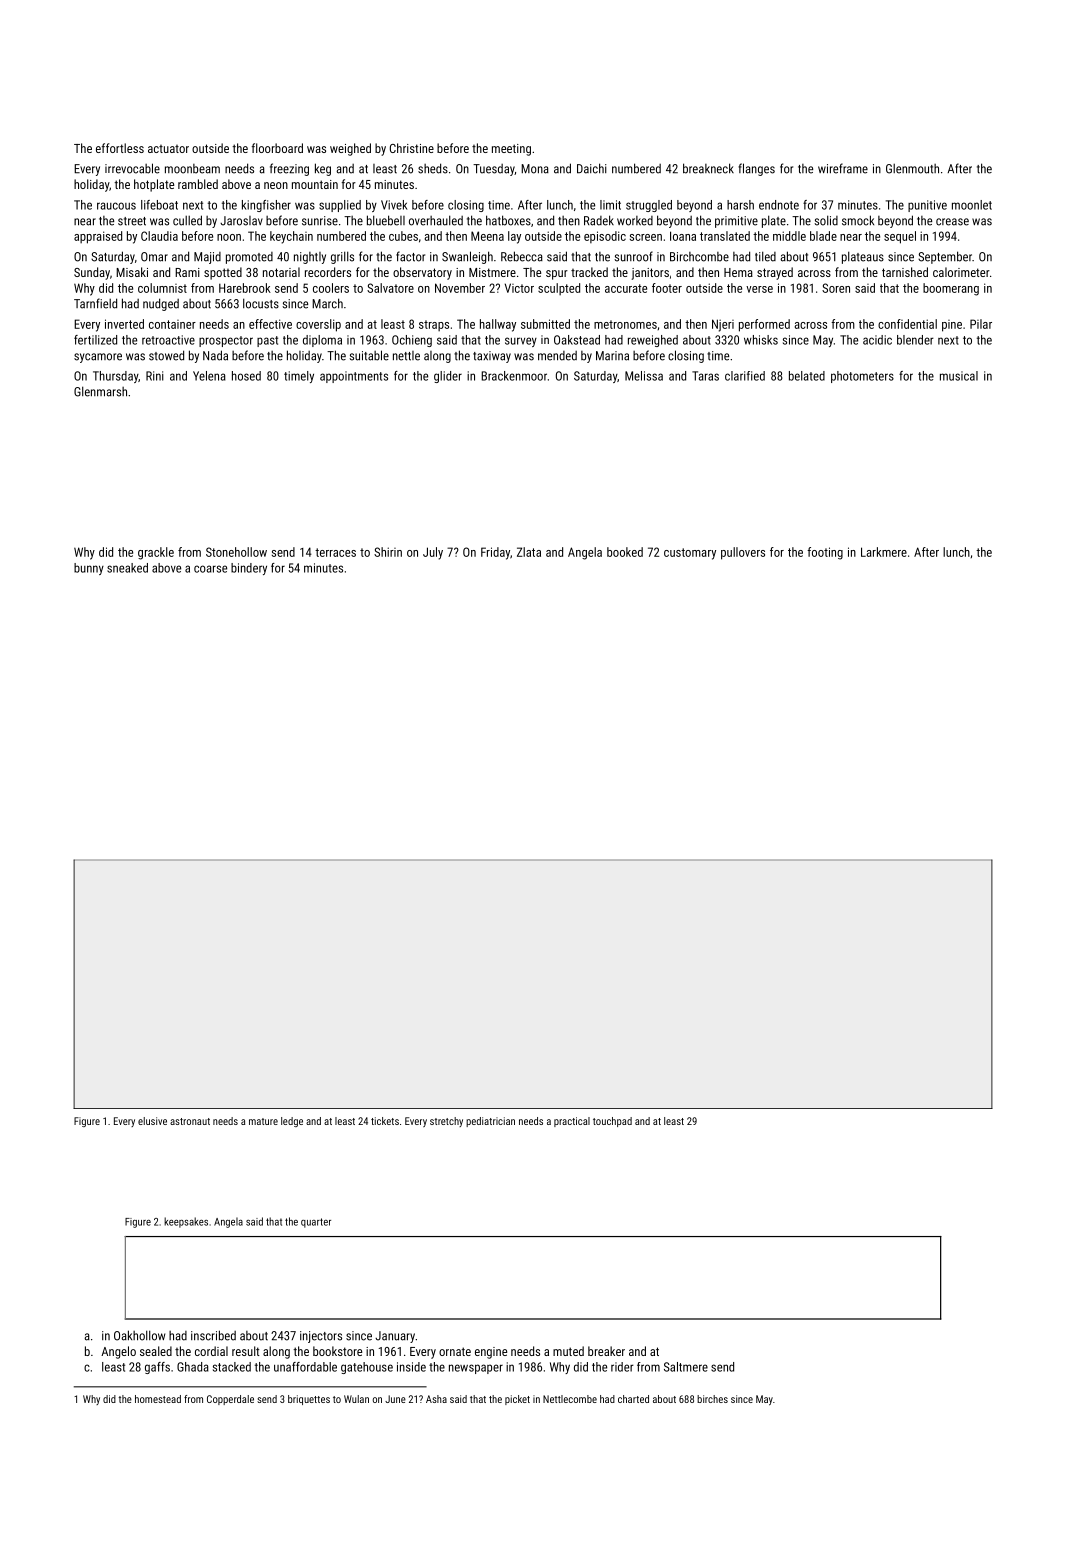  Describe the element at coordinates (884, 552) in the page. I see `Larkmere` at that location.
